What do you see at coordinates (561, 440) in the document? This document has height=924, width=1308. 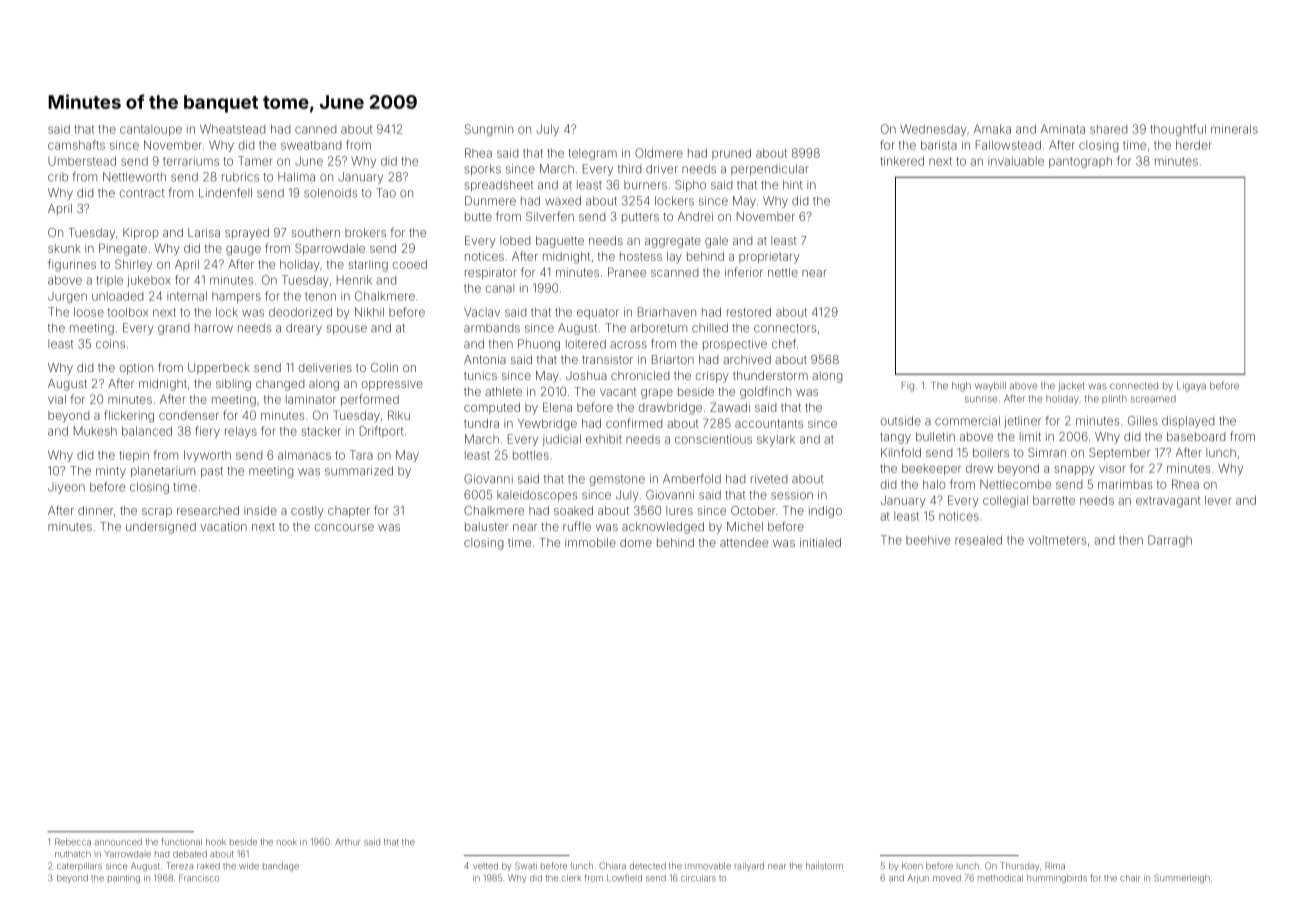 I see `judicial` at bounding box center [561, 440].
